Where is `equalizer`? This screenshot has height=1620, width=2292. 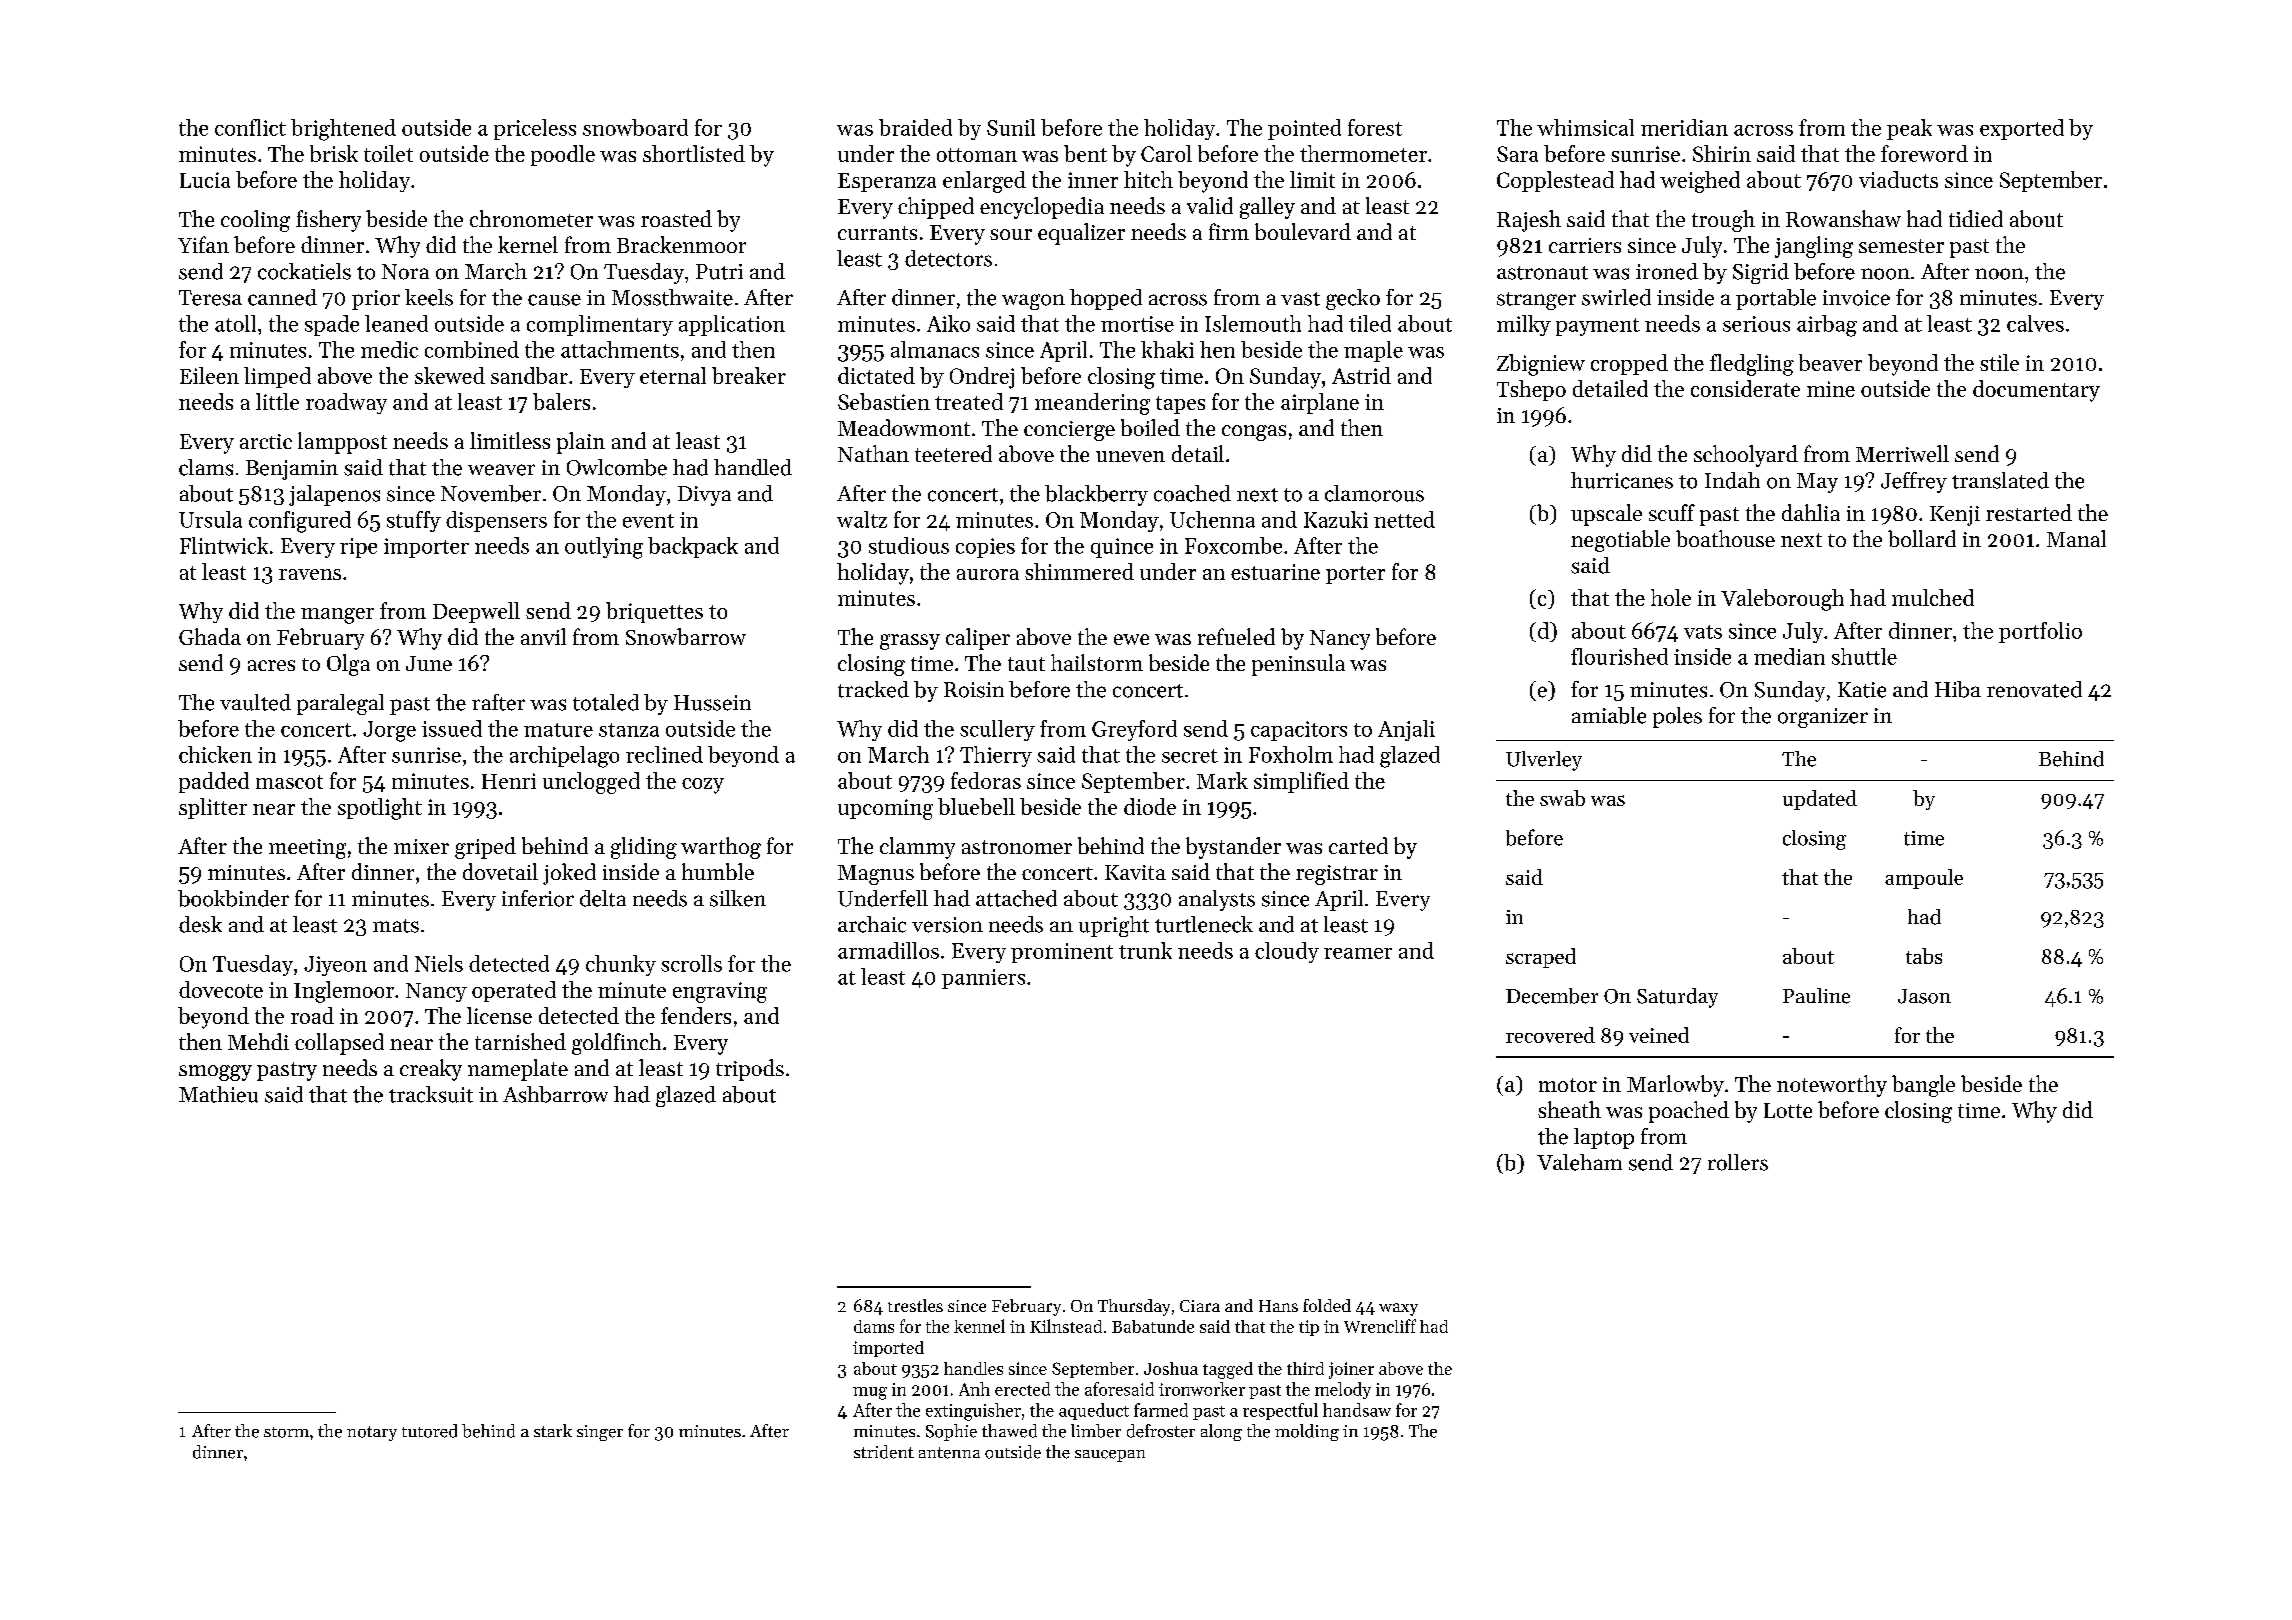 equalizer is located at coordinates (1081, 234).
